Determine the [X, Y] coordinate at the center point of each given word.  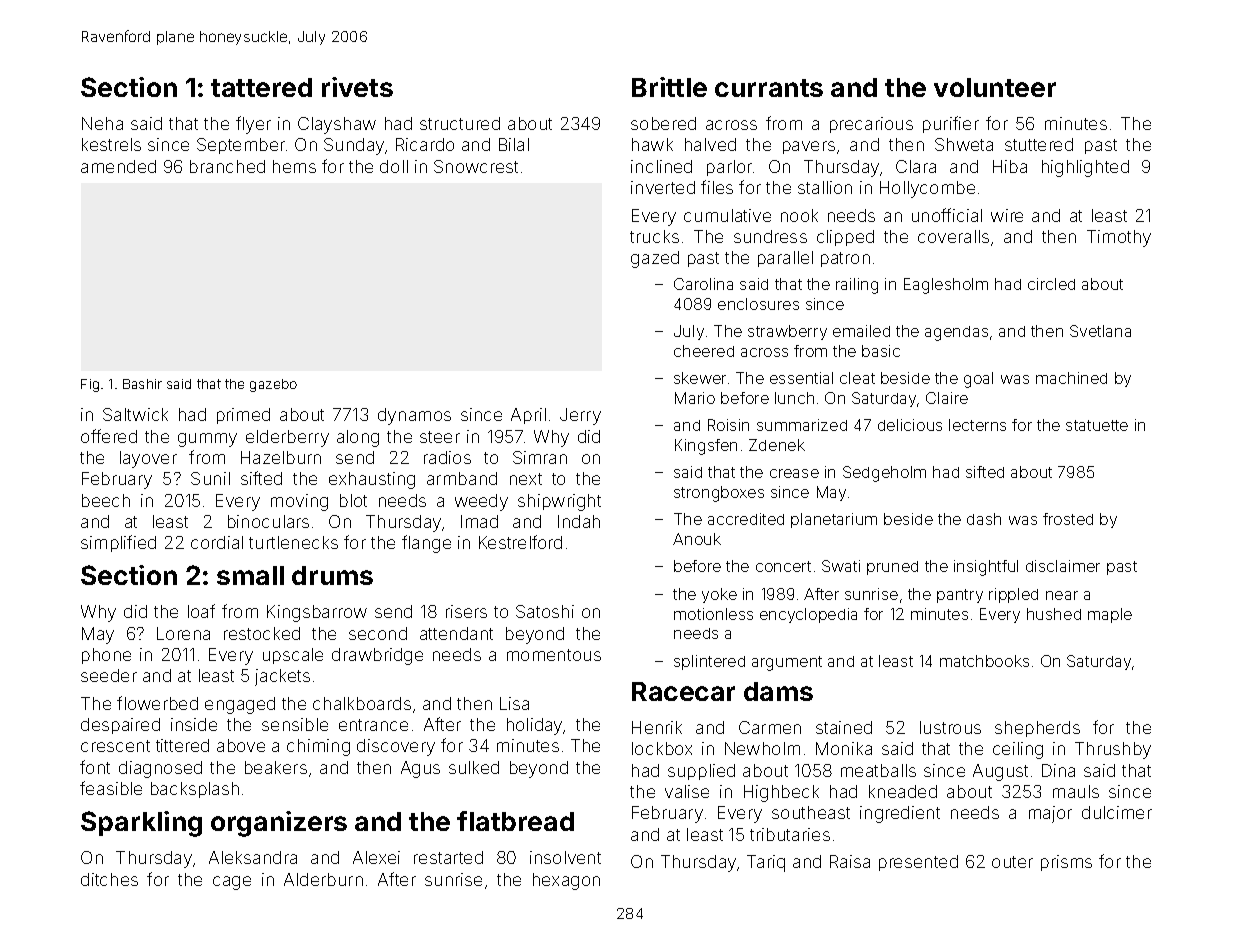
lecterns [977, 425]
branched [227, 166]
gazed [655, 259]
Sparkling [141, 824]
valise [687, 791]
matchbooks [984, 661]
